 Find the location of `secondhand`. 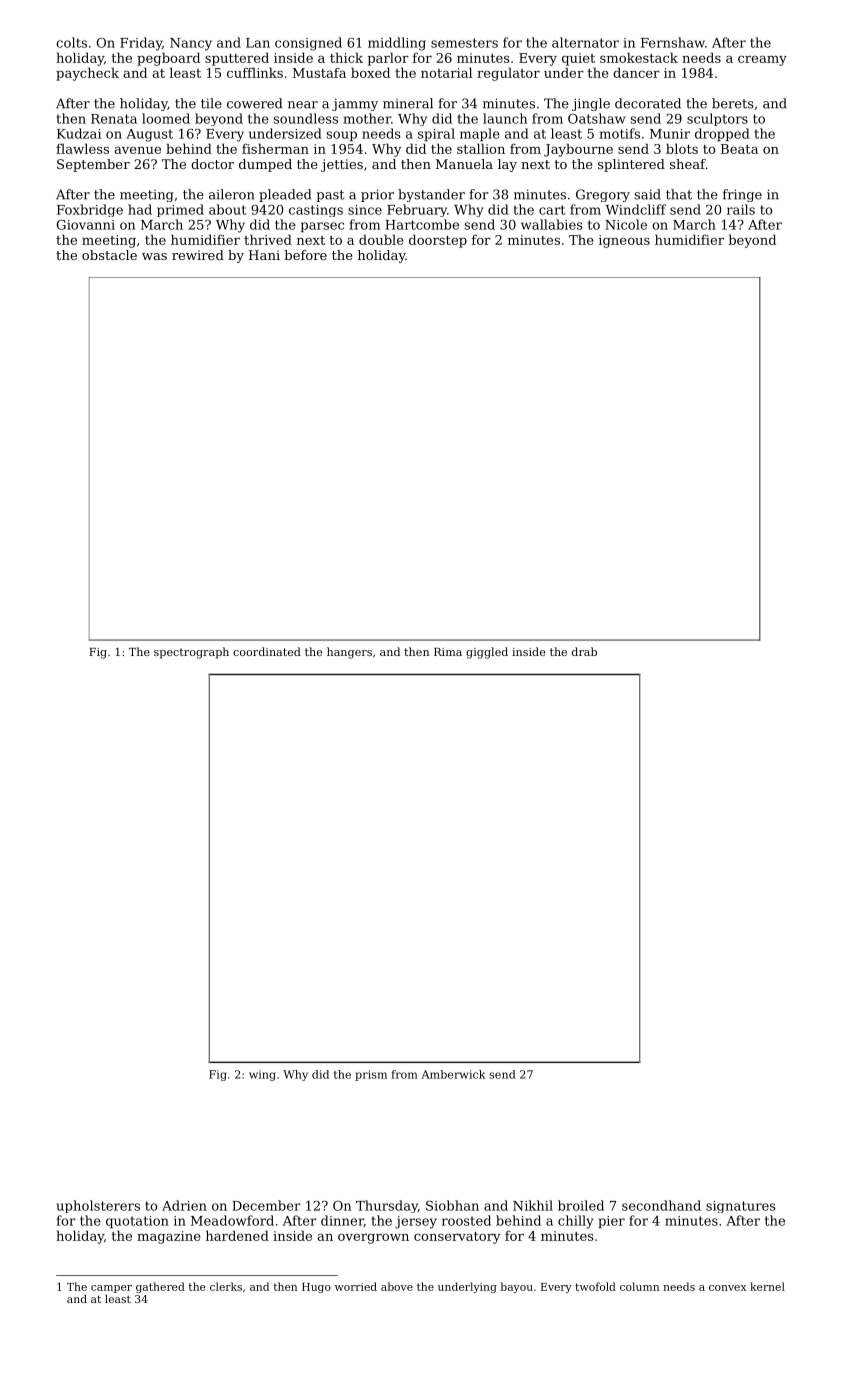

secondhand is located at coordinates (661, 1205).
